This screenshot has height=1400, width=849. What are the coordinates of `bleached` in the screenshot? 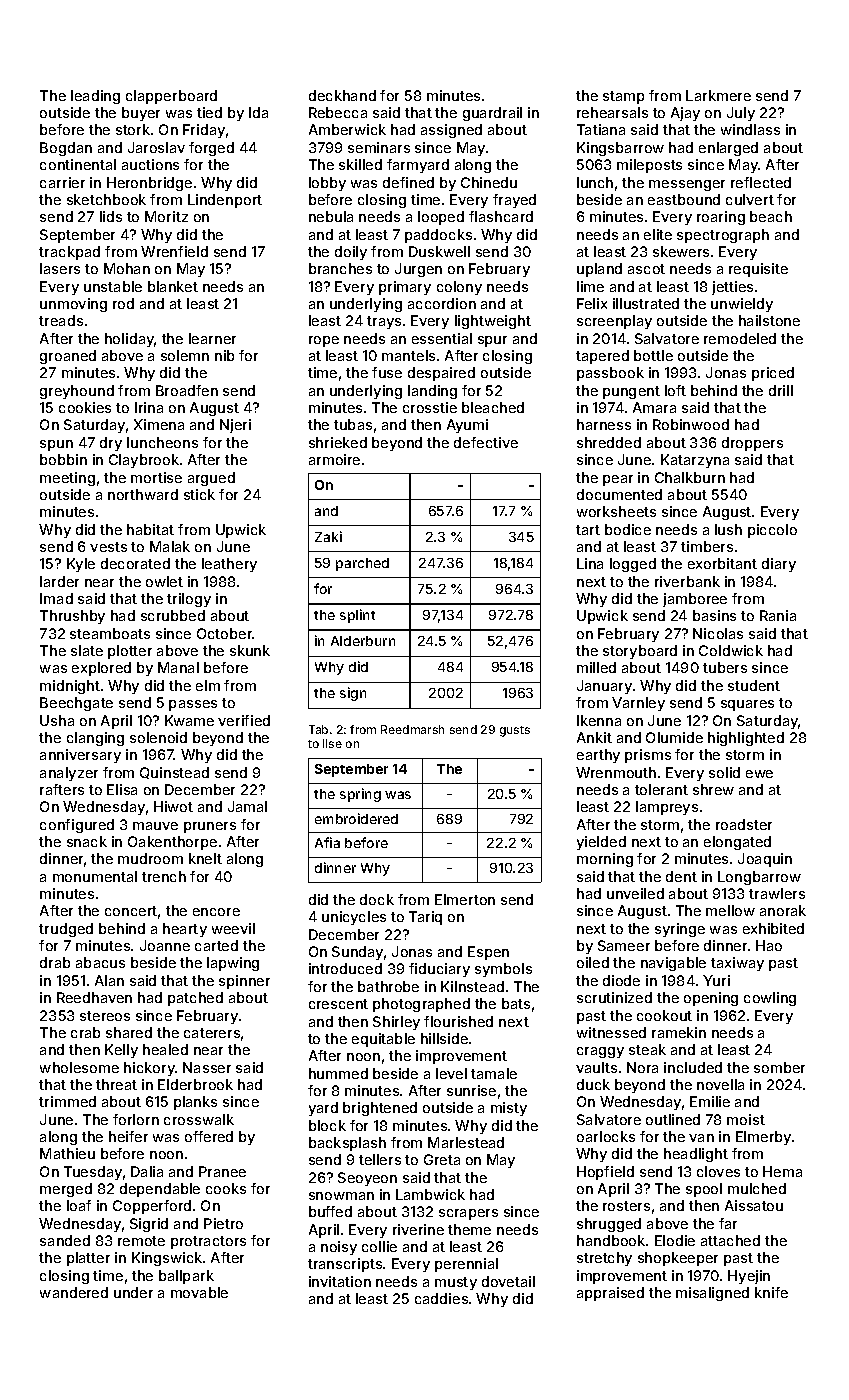 It's located at (493, 407).
